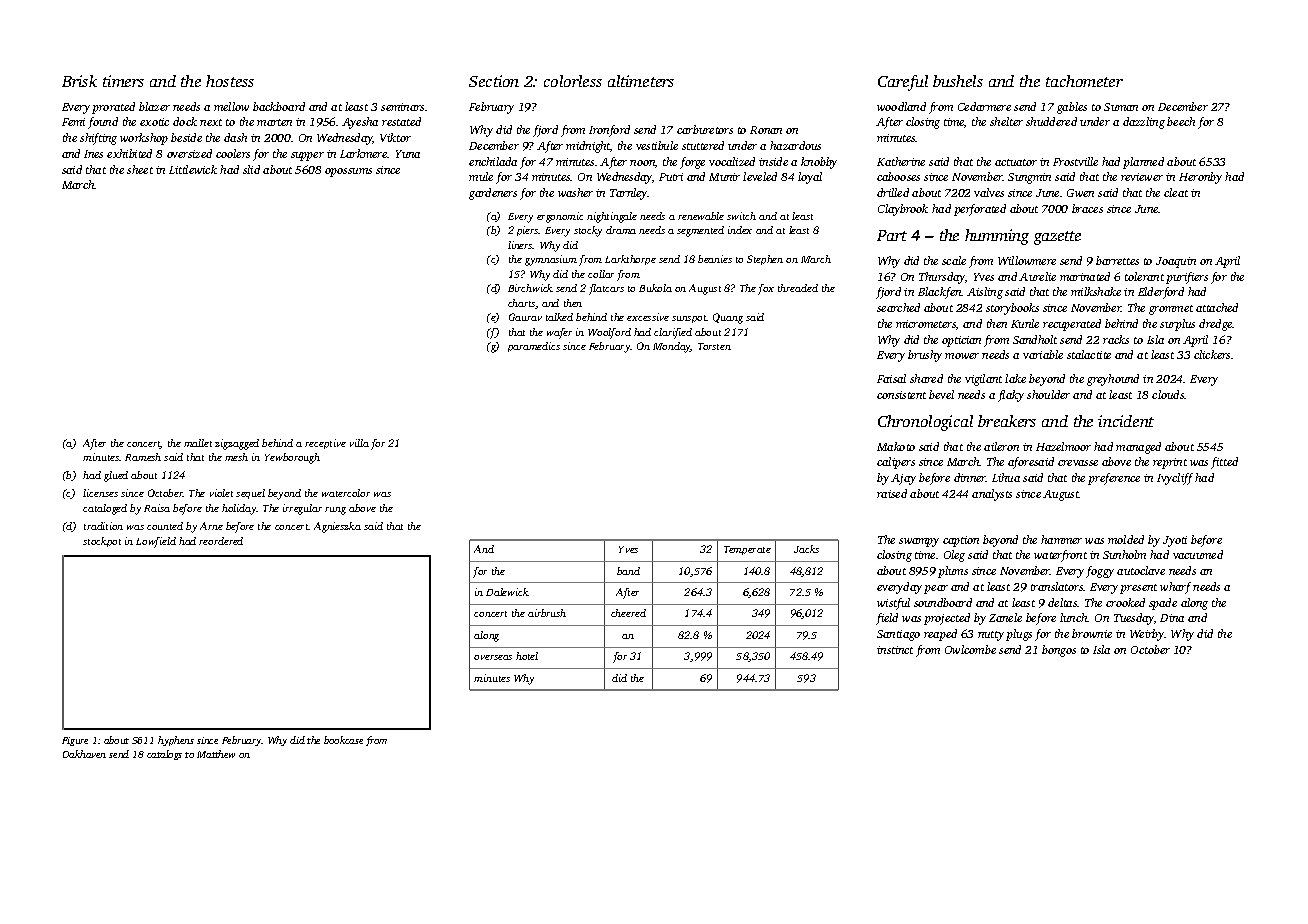  Describe the element at coordinates (1147, 635) in the screenshot. I see `Weirby` at that location.
